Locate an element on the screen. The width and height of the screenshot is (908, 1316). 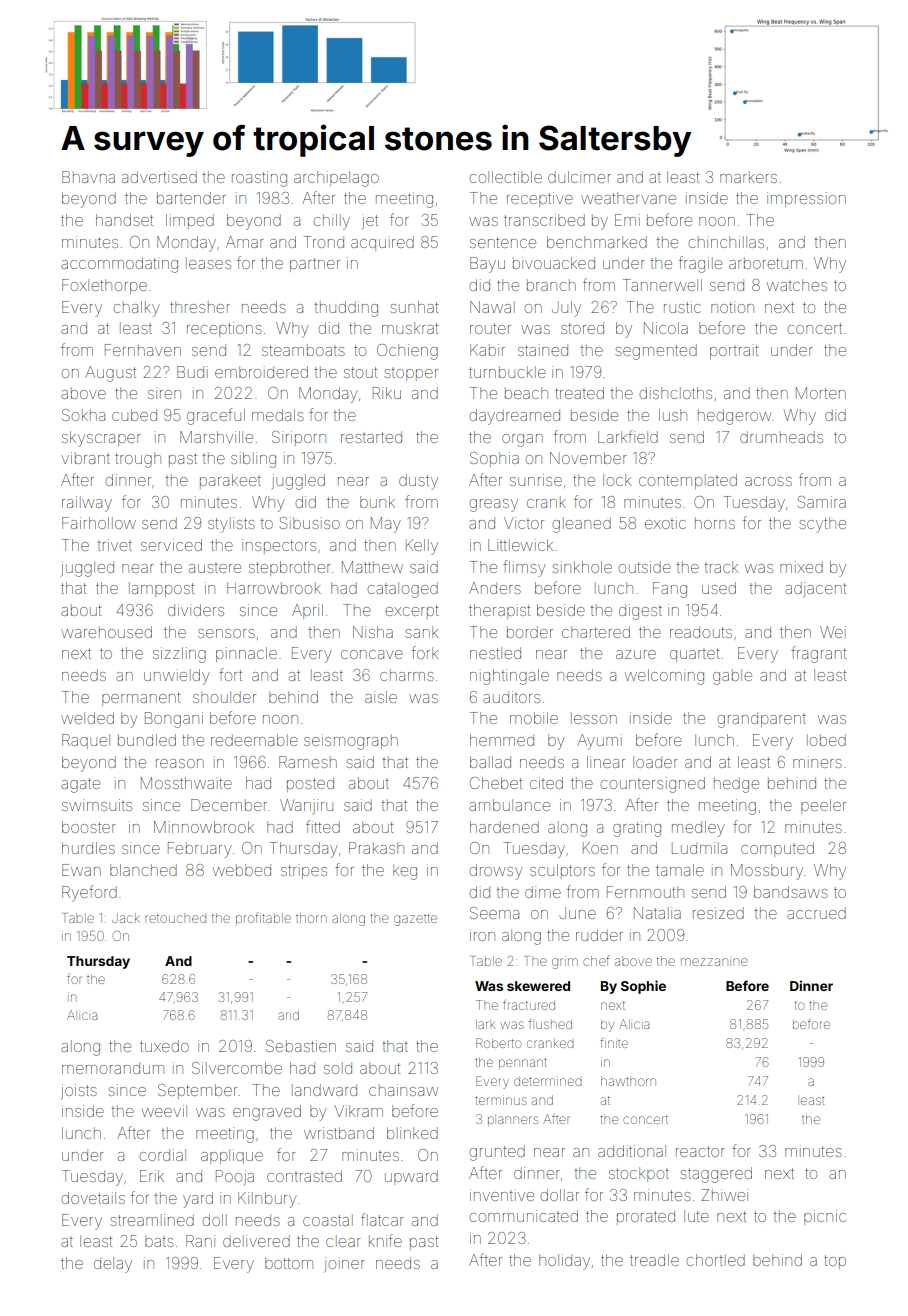
Sophie is located at coordinates (643, 987).
